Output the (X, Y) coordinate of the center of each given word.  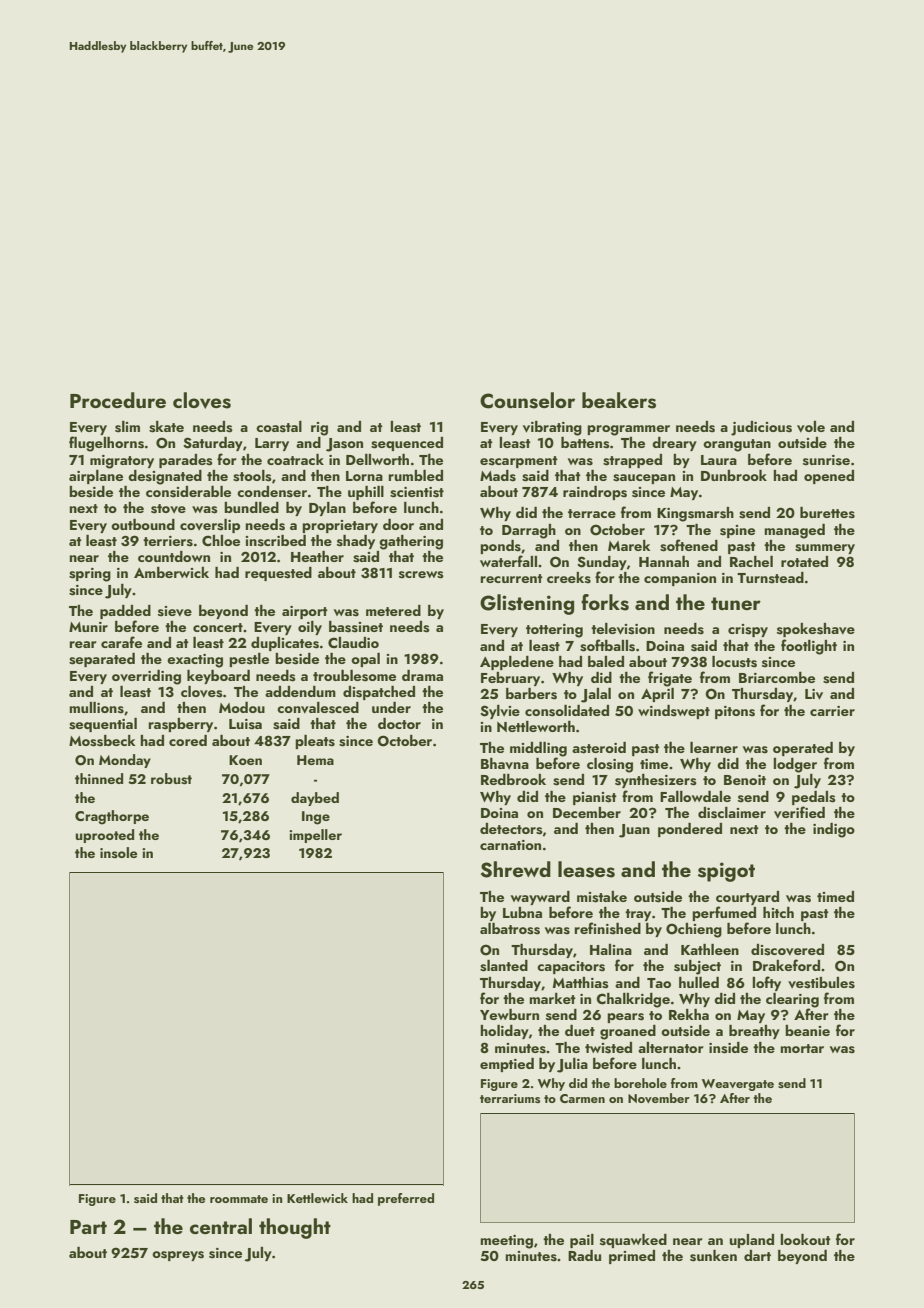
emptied (507, 1065)
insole (119, 853)
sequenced (407, 444)
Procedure (118, 400)
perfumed (724, 913)
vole (811, 427)
